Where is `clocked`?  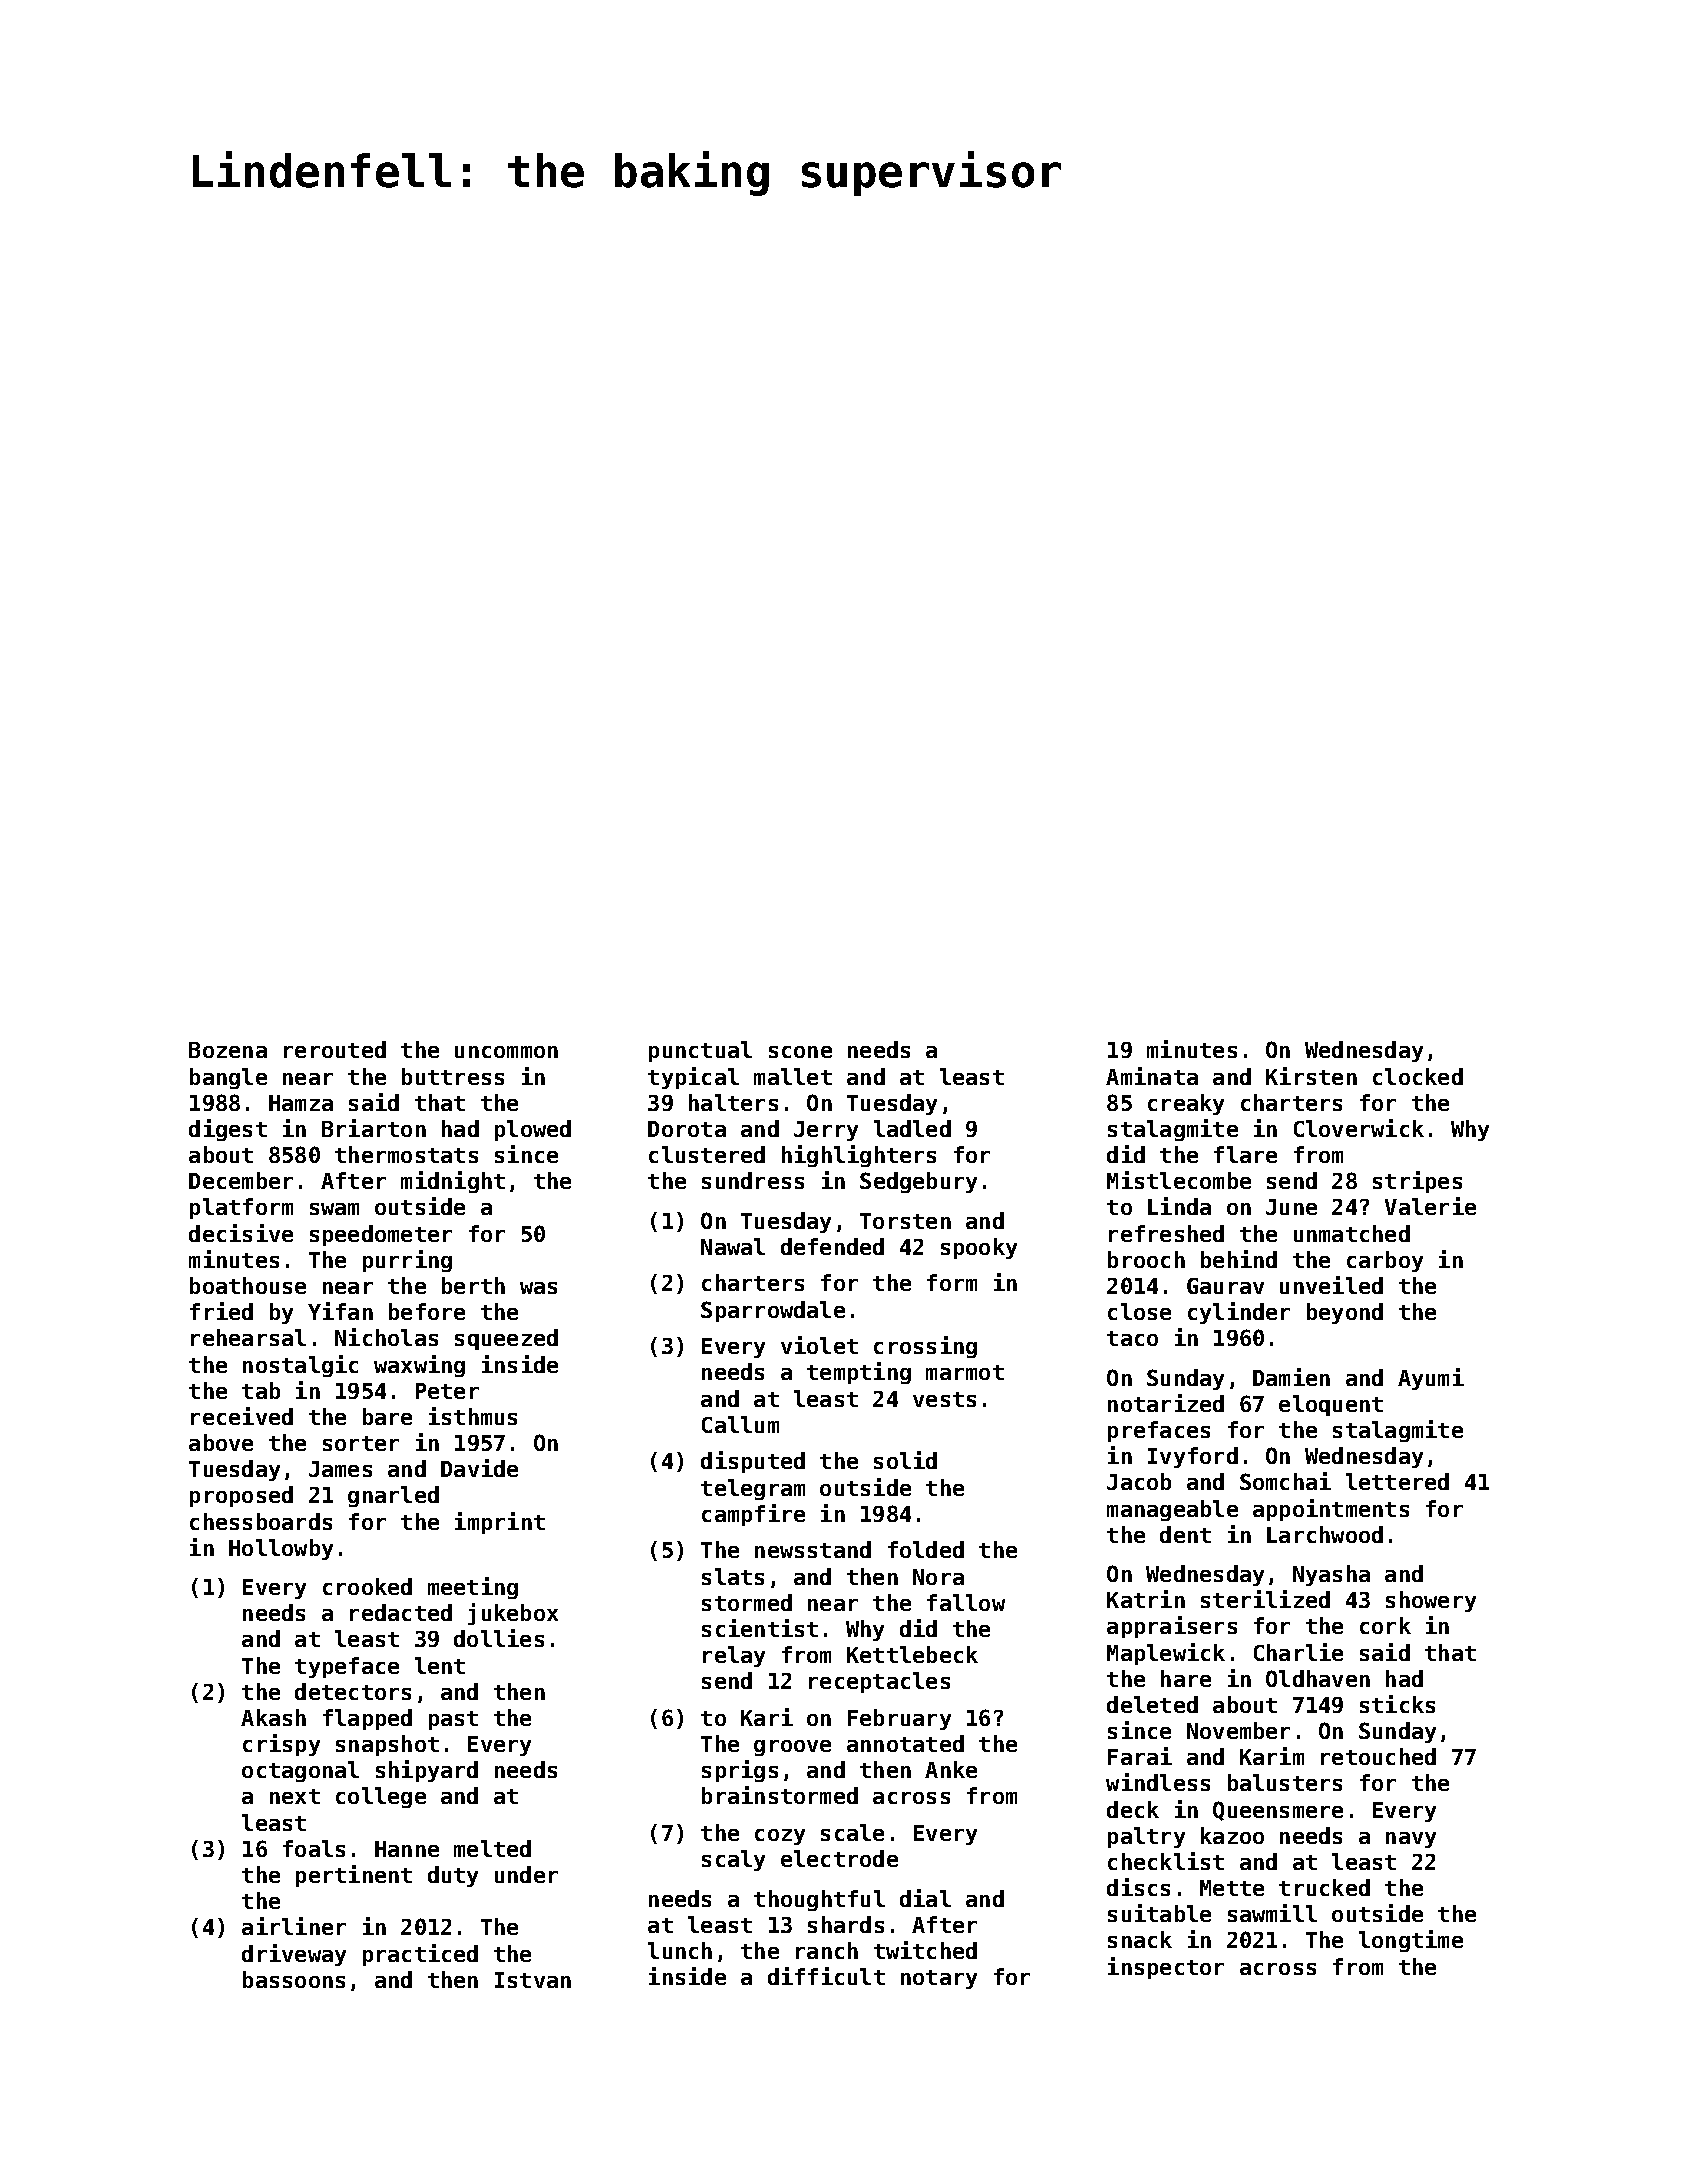
clocked is located at coordinates (1418, 1076).
